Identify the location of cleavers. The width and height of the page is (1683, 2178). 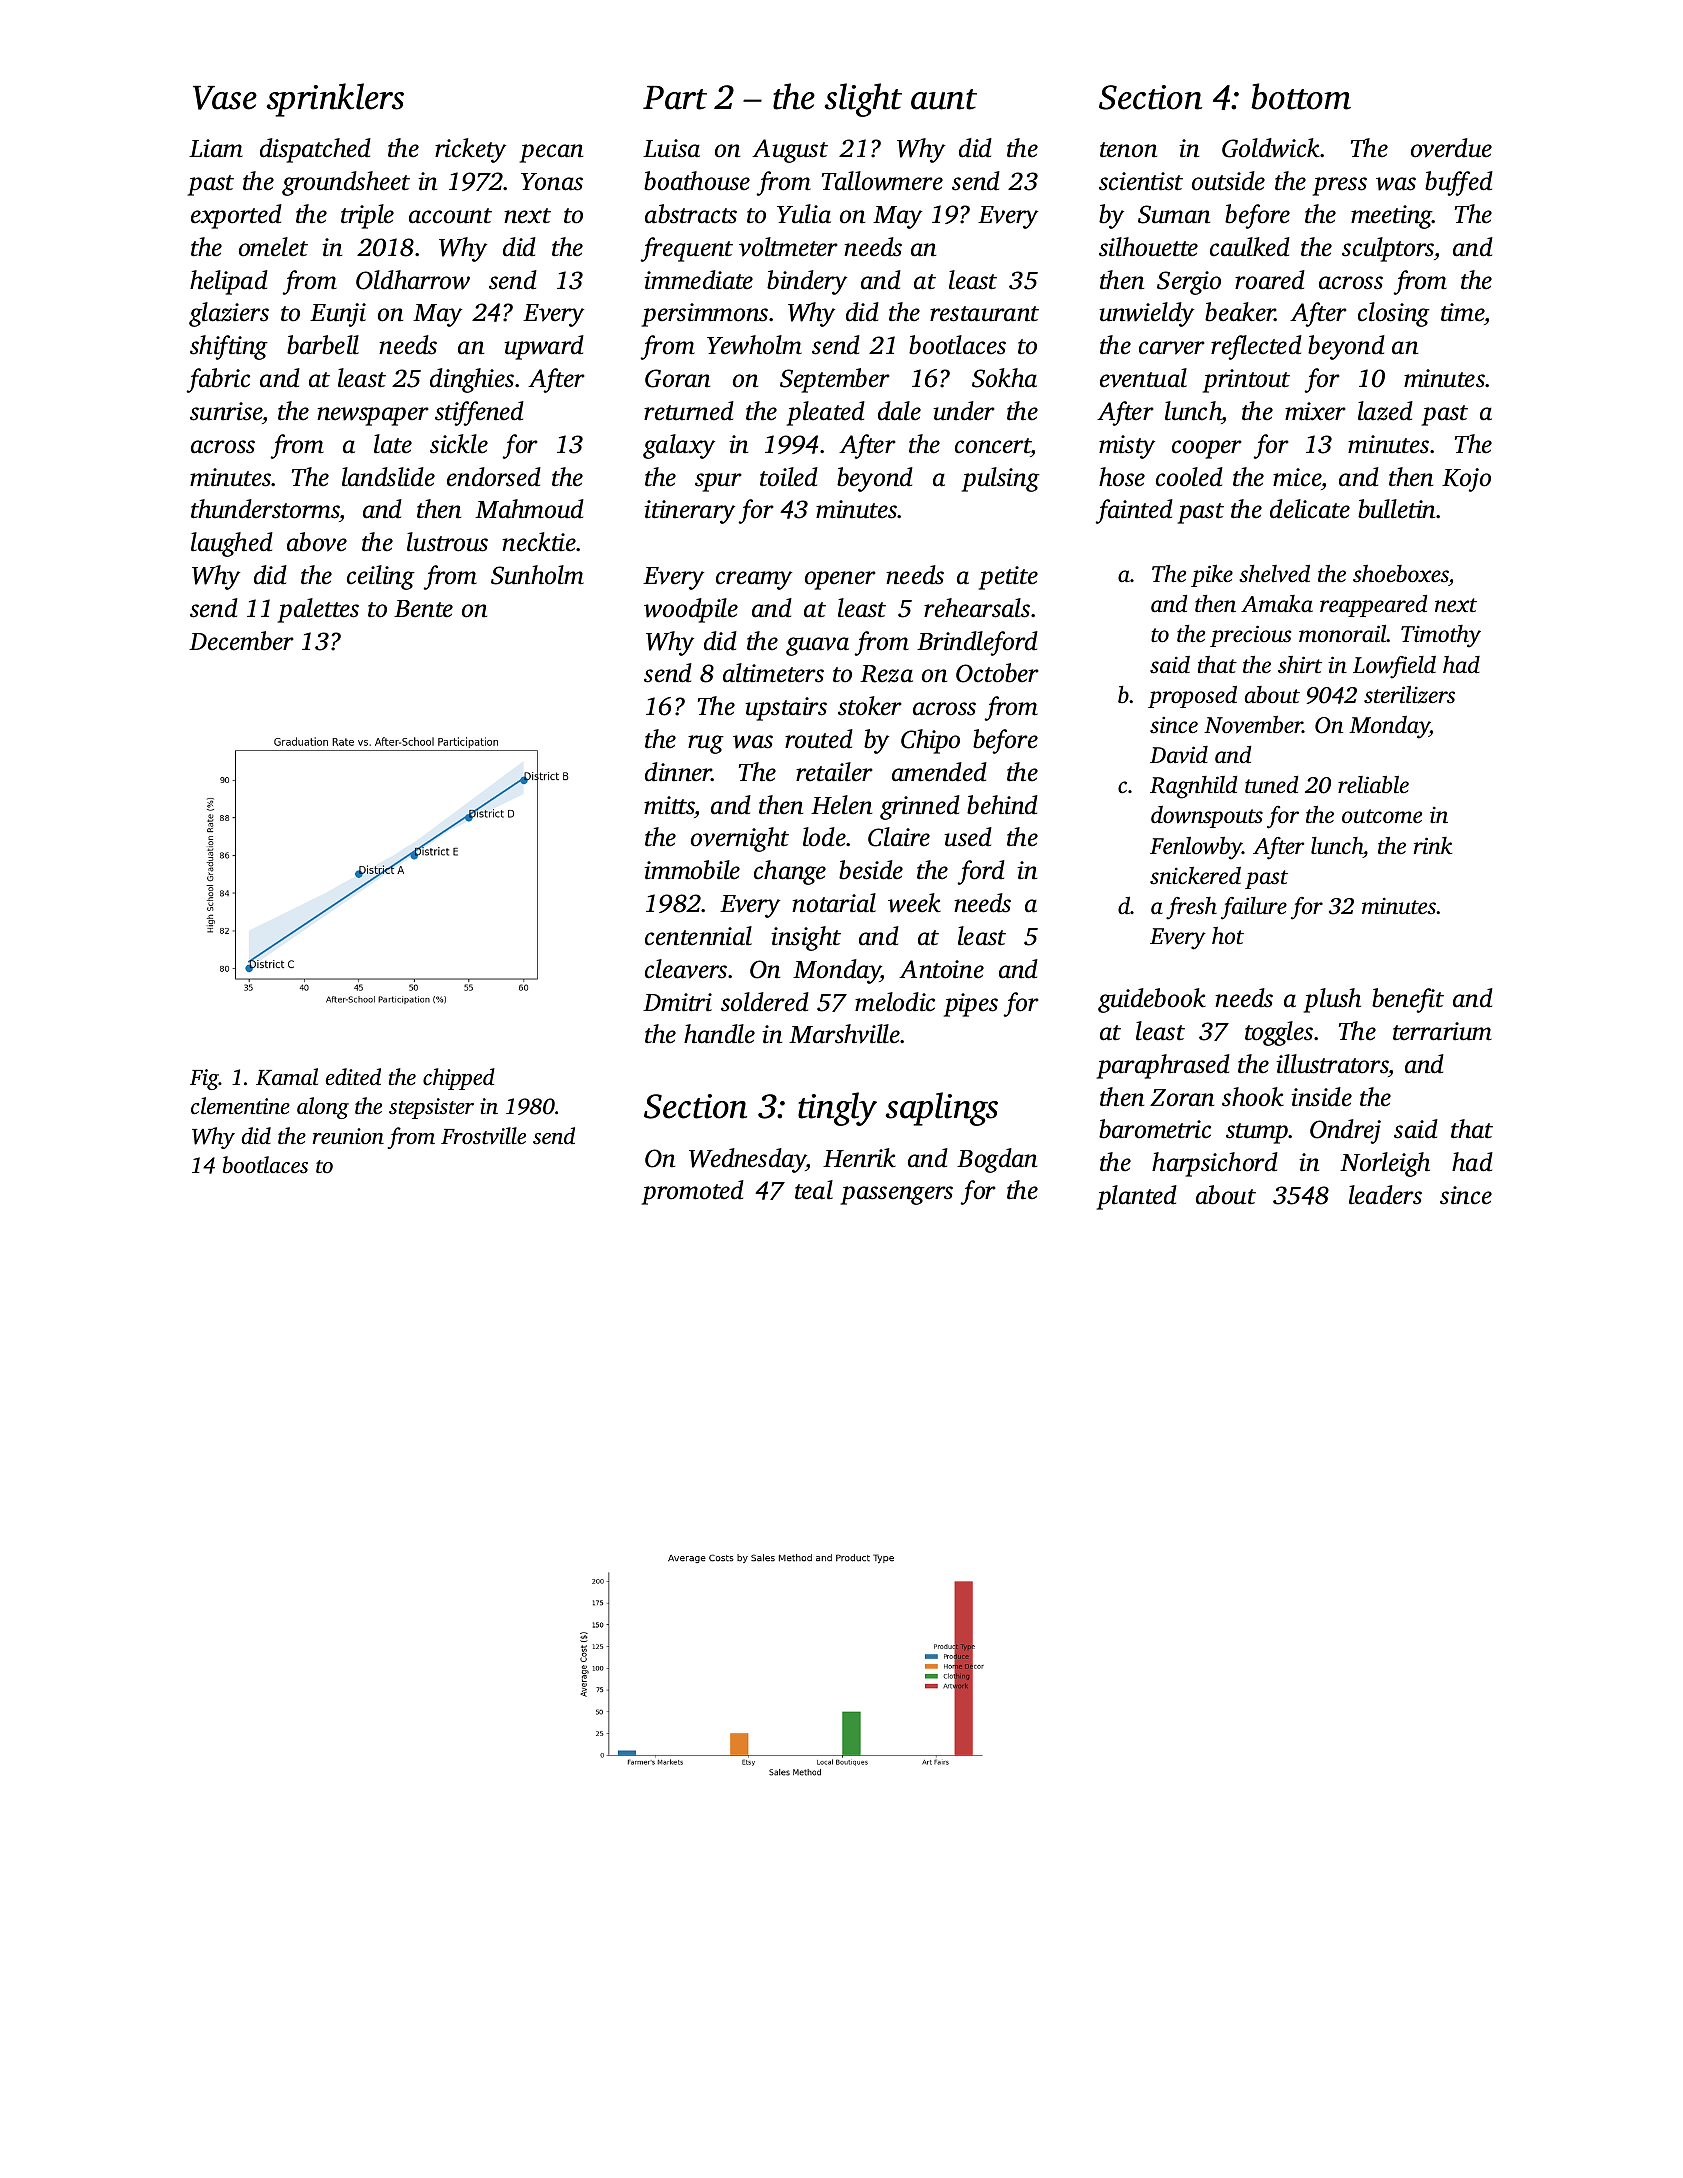
(686, 969).
